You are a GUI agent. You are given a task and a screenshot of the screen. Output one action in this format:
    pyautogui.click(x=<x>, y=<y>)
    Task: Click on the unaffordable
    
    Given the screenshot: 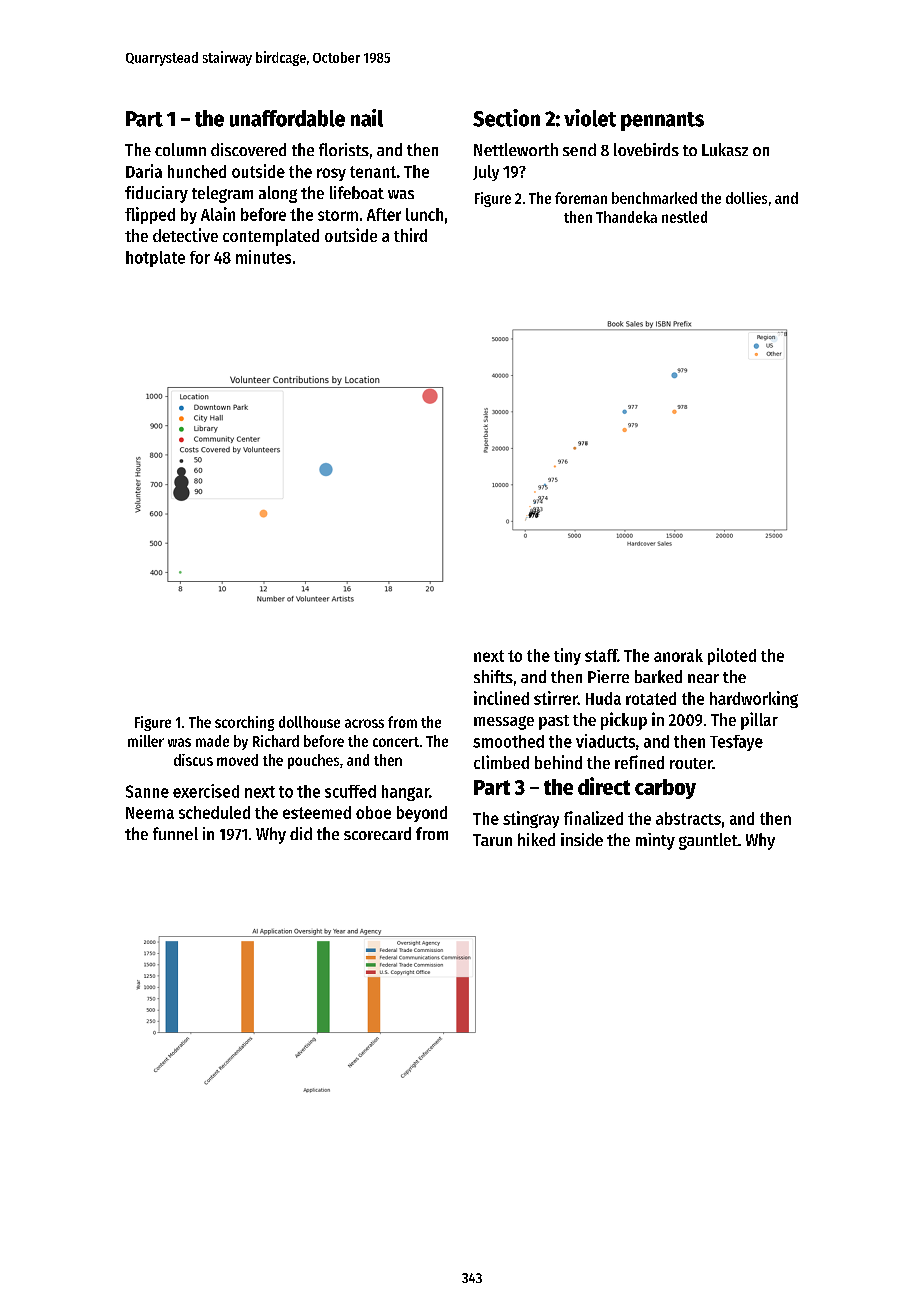 What is the action you would take?
    pyautogui.click(x=287, y=118)
